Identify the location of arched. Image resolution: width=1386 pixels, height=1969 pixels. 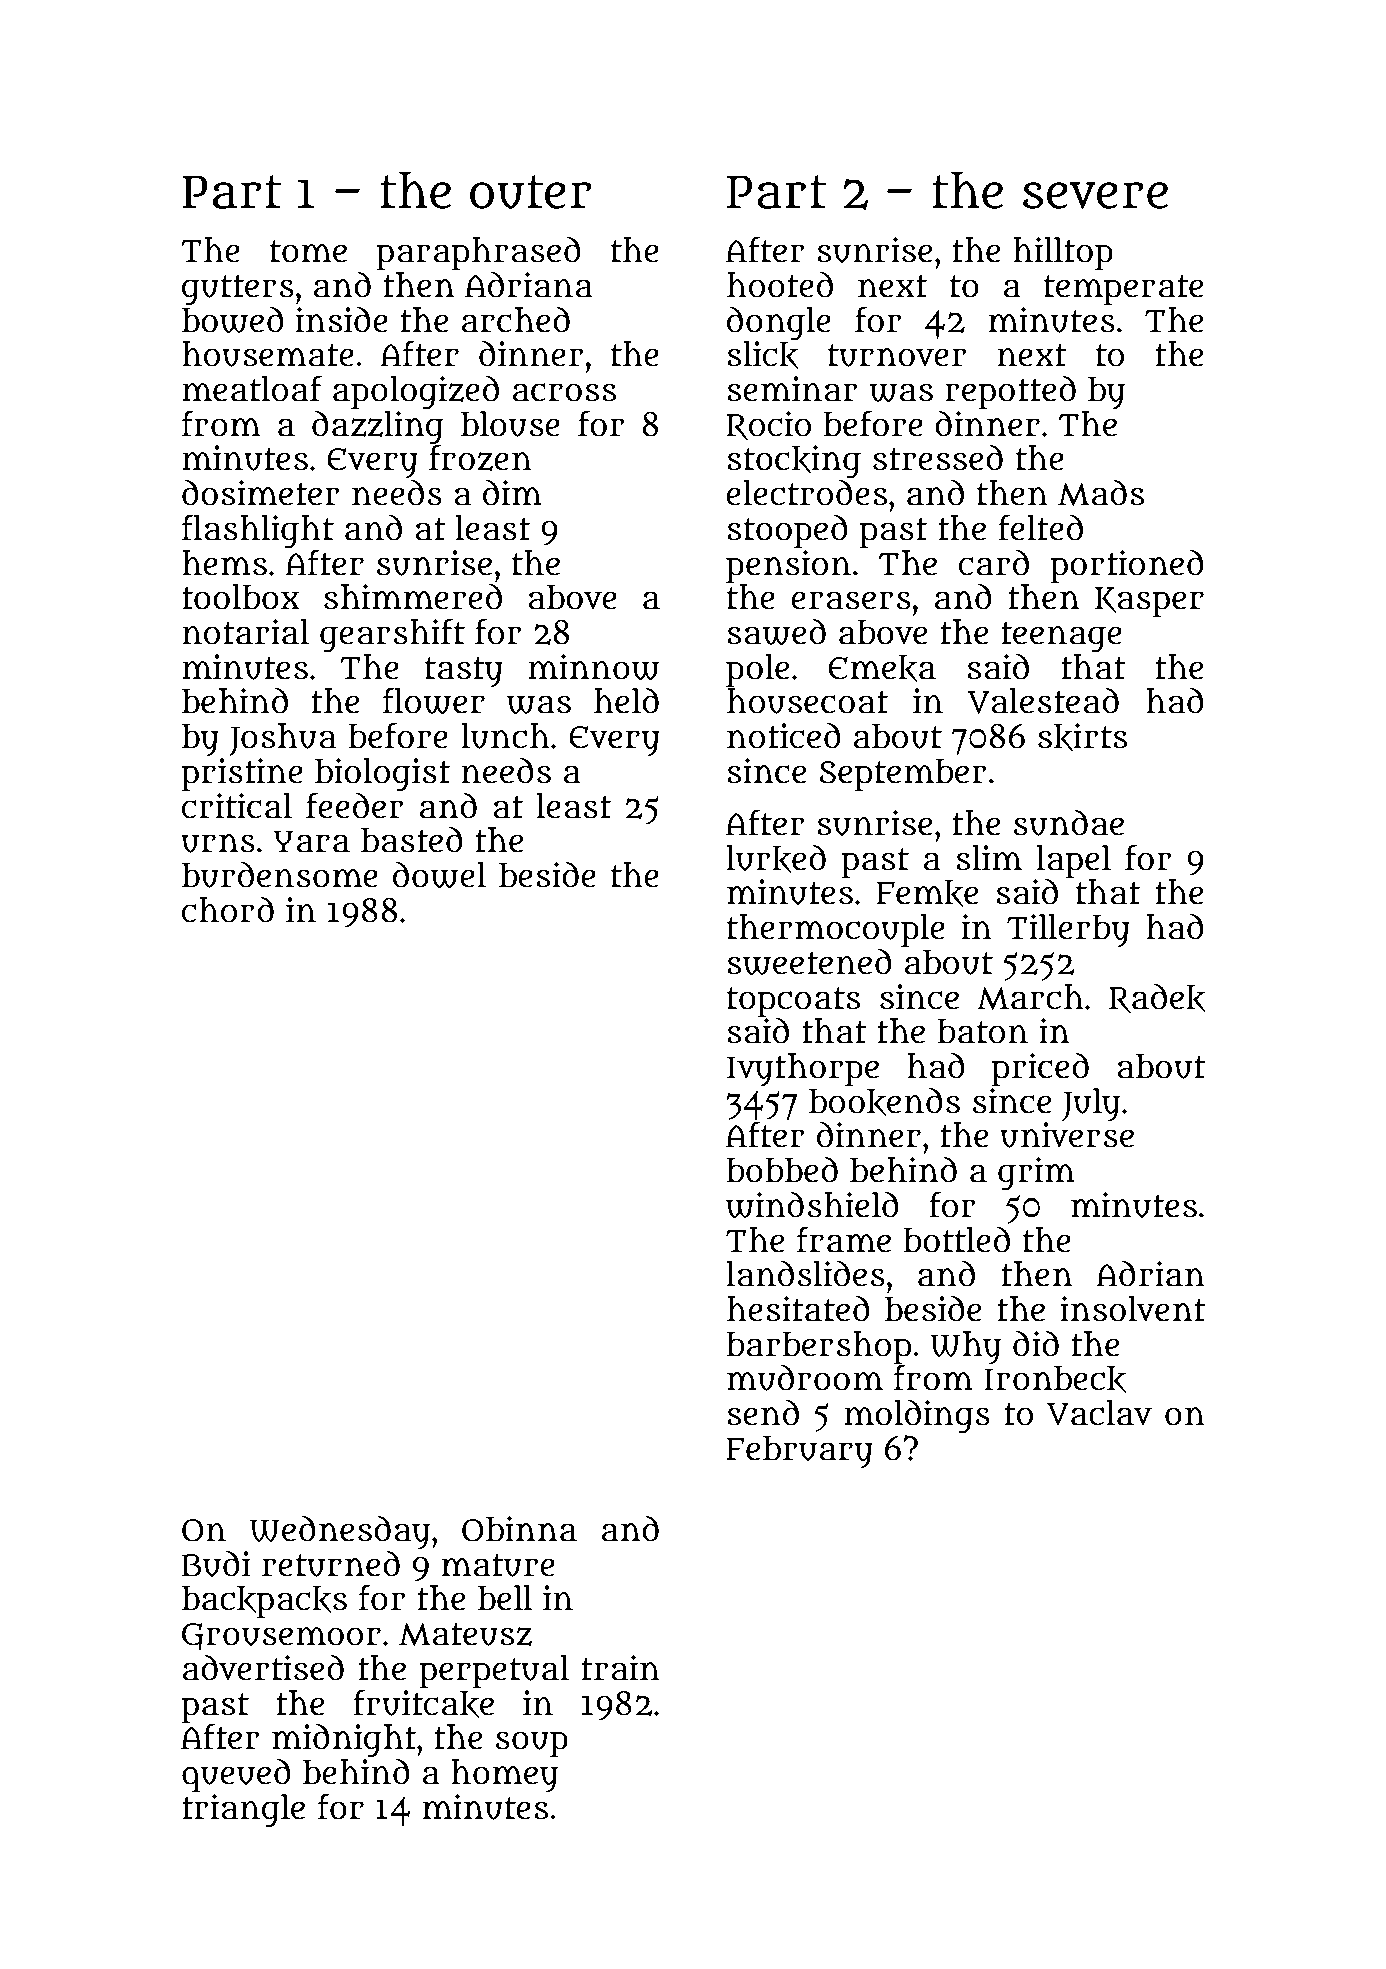
(516, 320).
